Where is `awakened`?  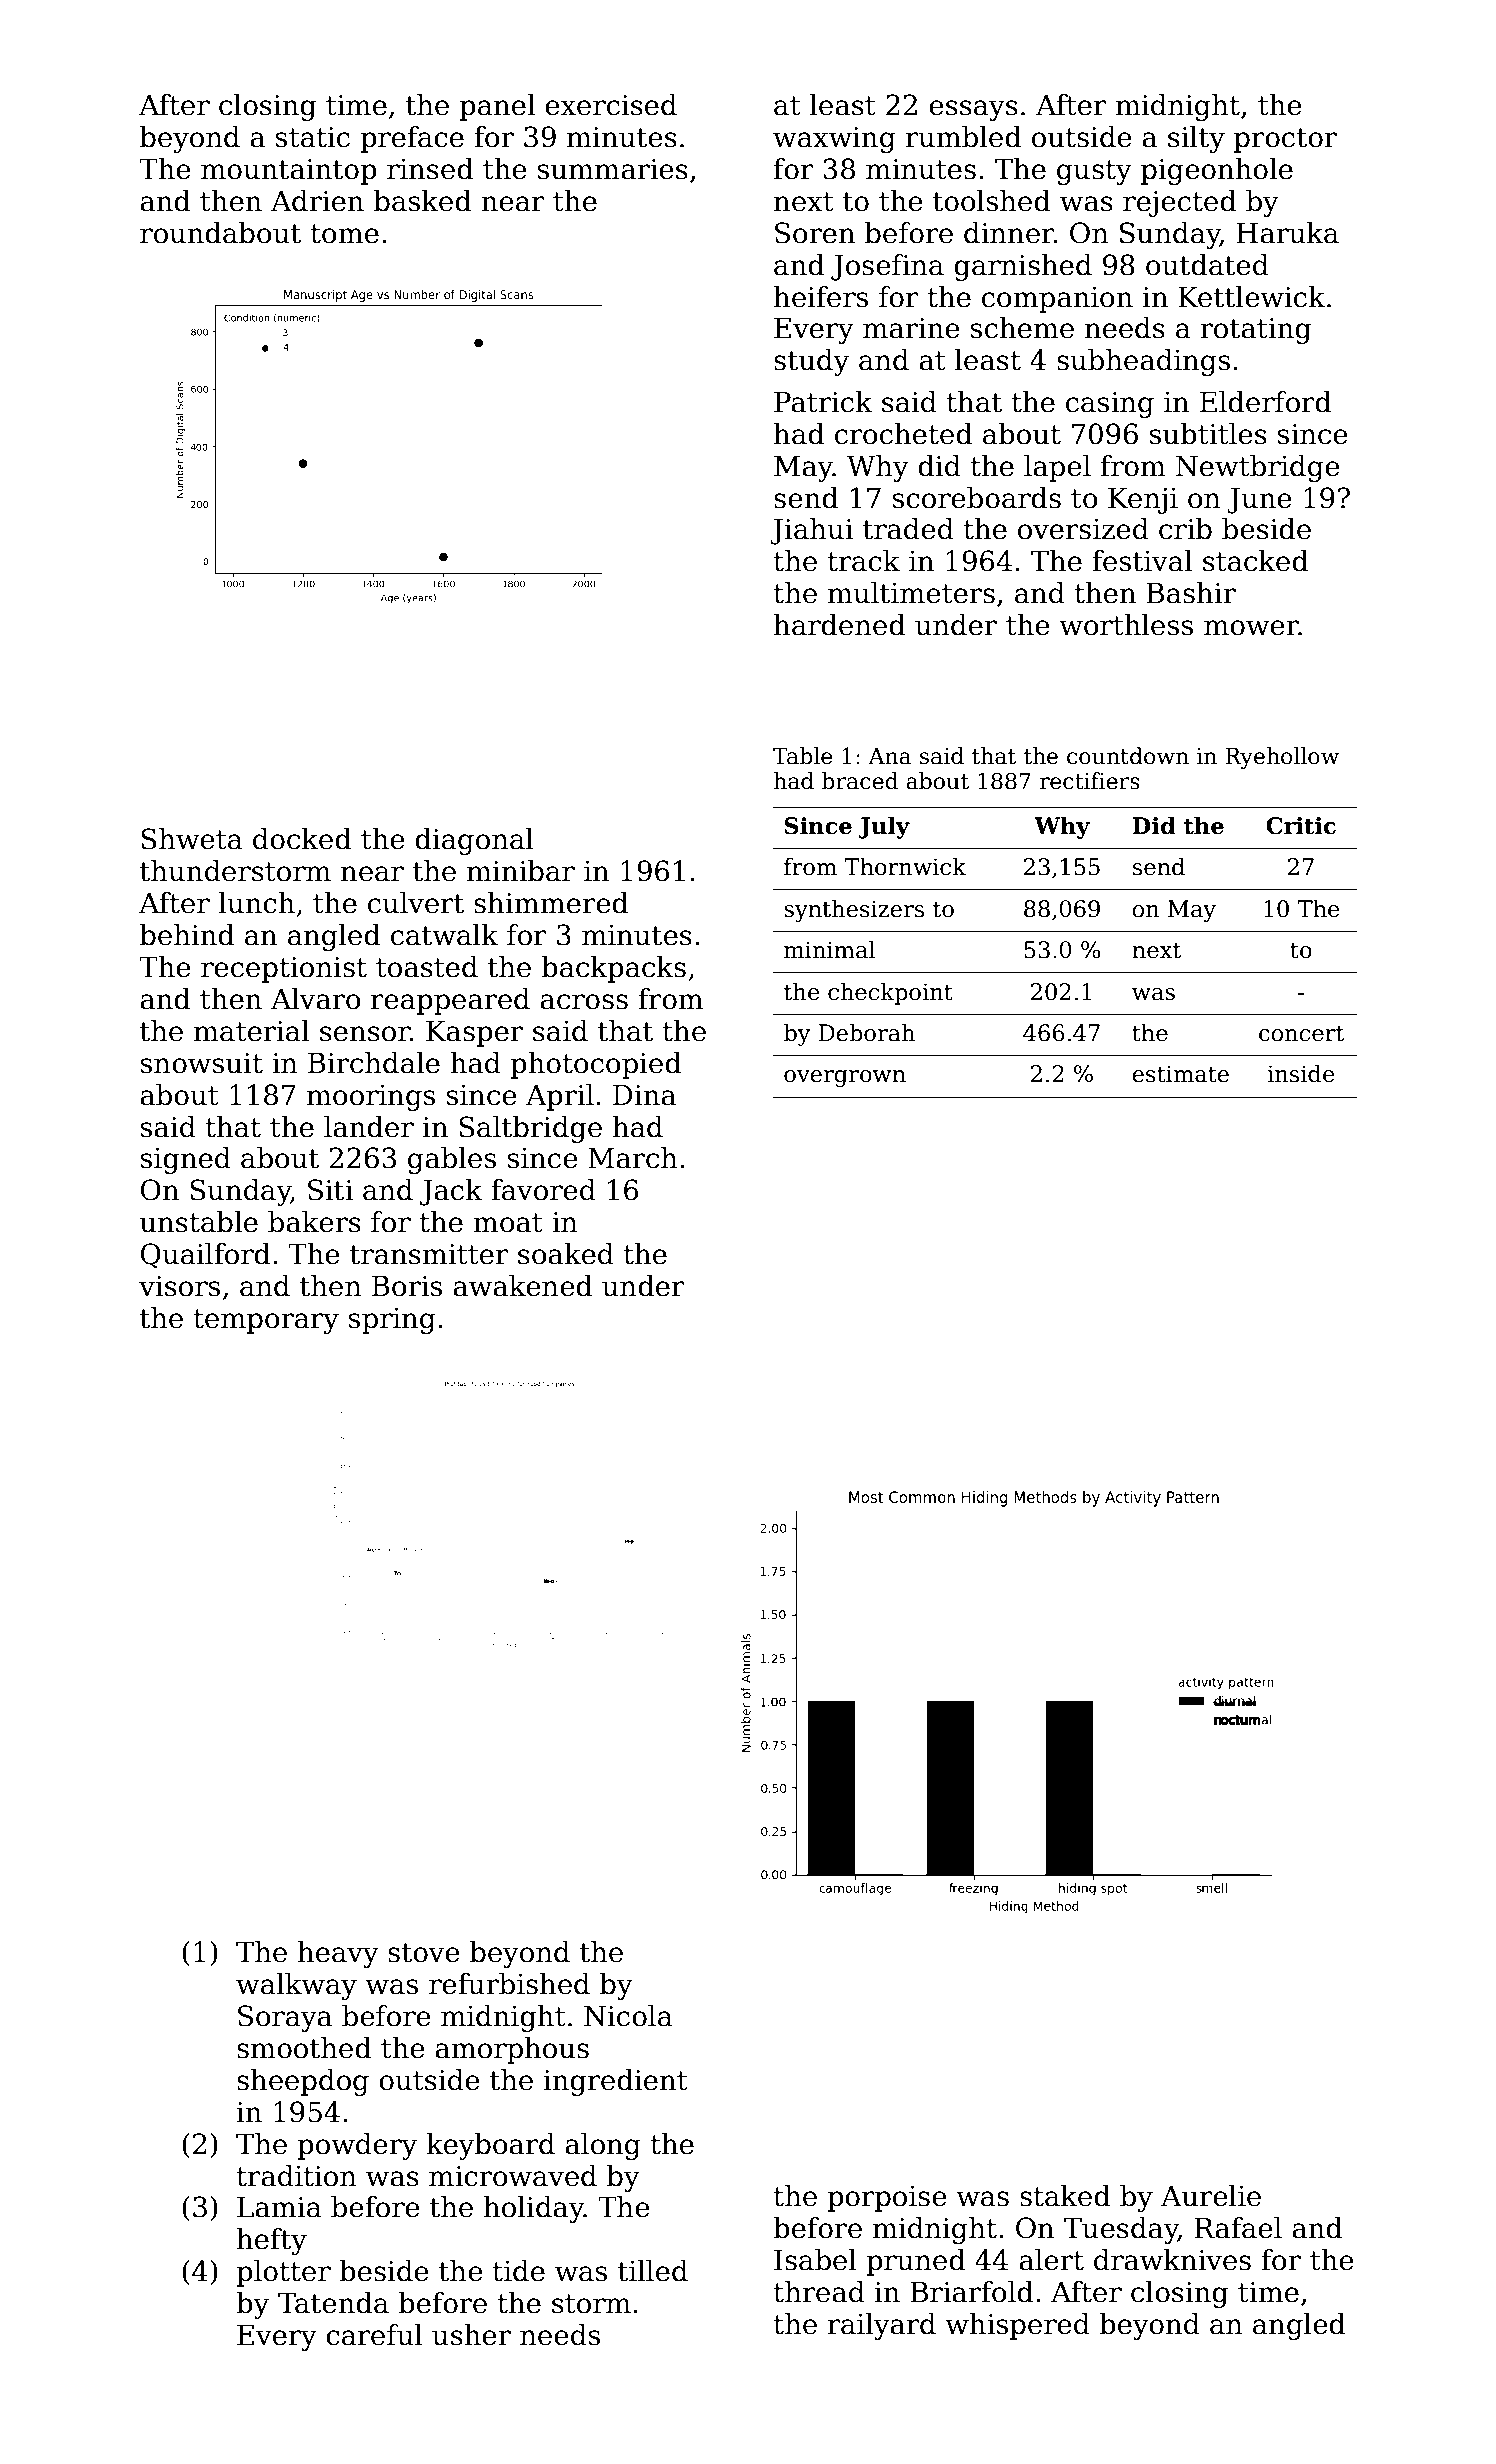 awakened is located at coordinates (522, 1286).
